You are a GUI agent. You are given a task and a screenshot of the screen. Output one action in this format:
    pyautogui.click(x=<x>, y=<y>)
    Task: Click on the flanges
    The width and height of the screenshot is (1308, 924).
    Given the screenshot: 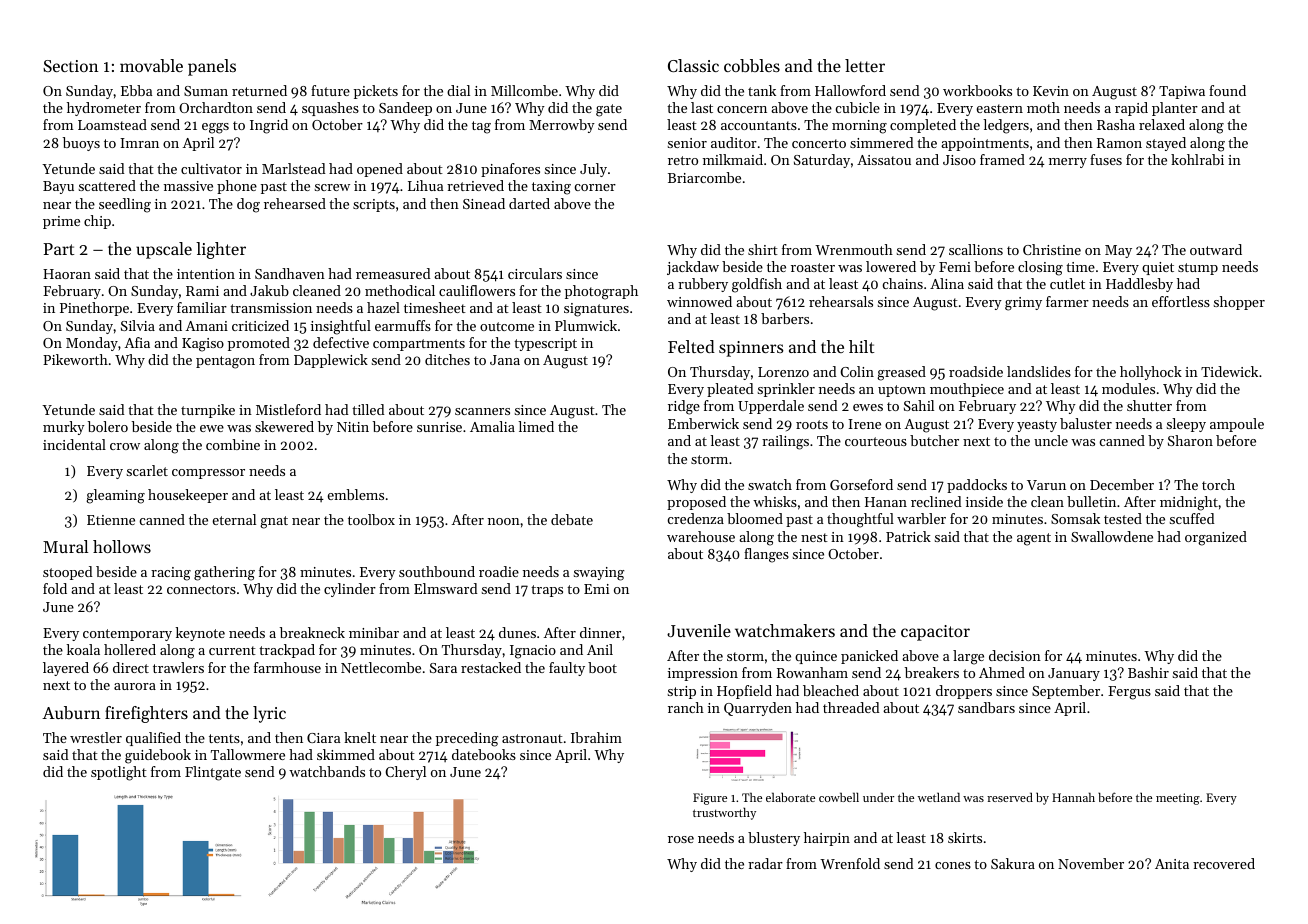 What is the action you would take?
    pyautogui.click(x=766, y=555)
